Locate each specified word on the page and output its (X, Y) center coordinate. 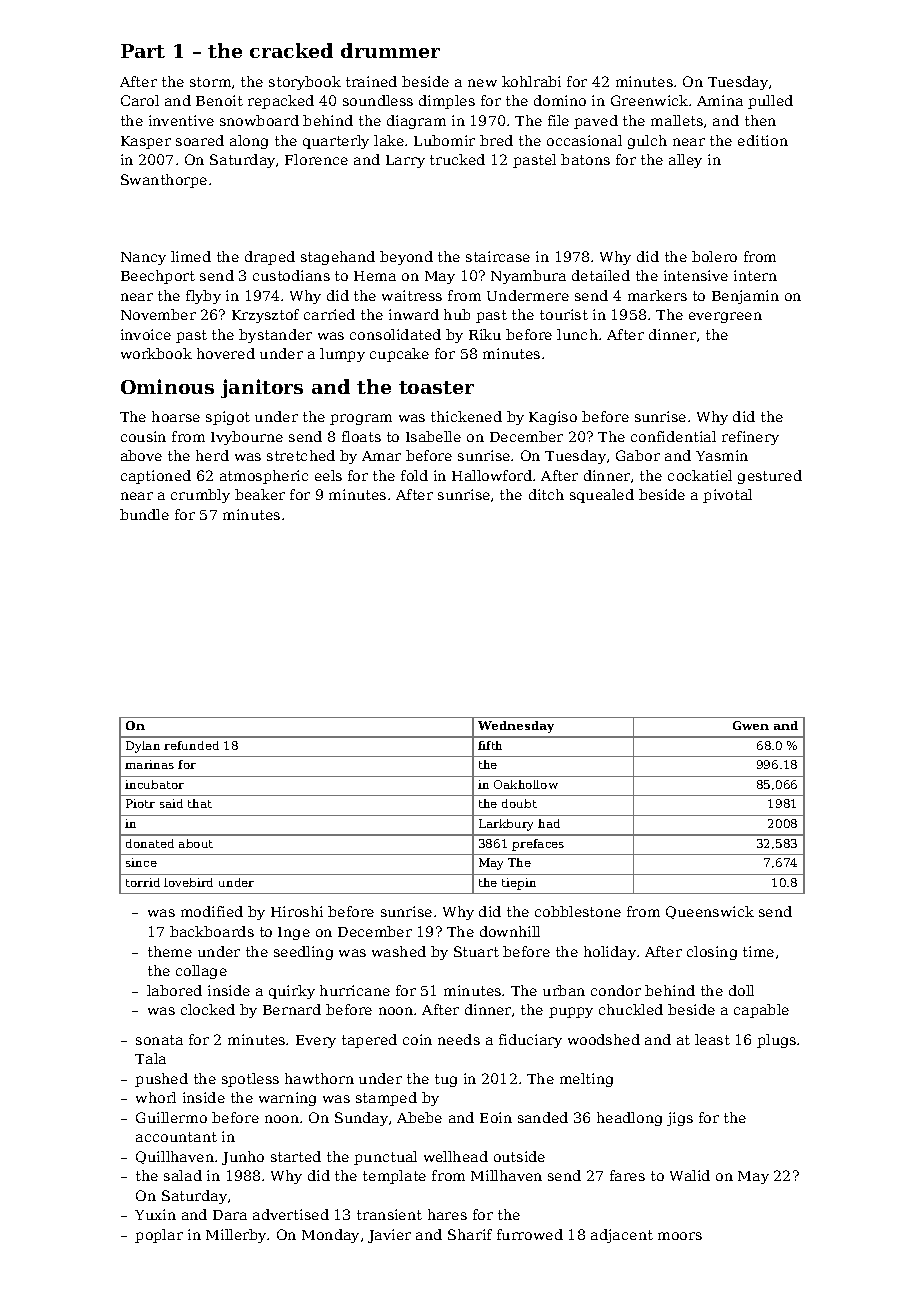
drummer (390, 50)
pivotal (727, 496)
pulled (770, 102)
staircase (498, 256)
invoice (146, 334)
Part (143, 51)
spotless (250, 1080)
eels (328, 475)
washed (399, 951)
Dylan (143, 747)
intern (755, 275)
